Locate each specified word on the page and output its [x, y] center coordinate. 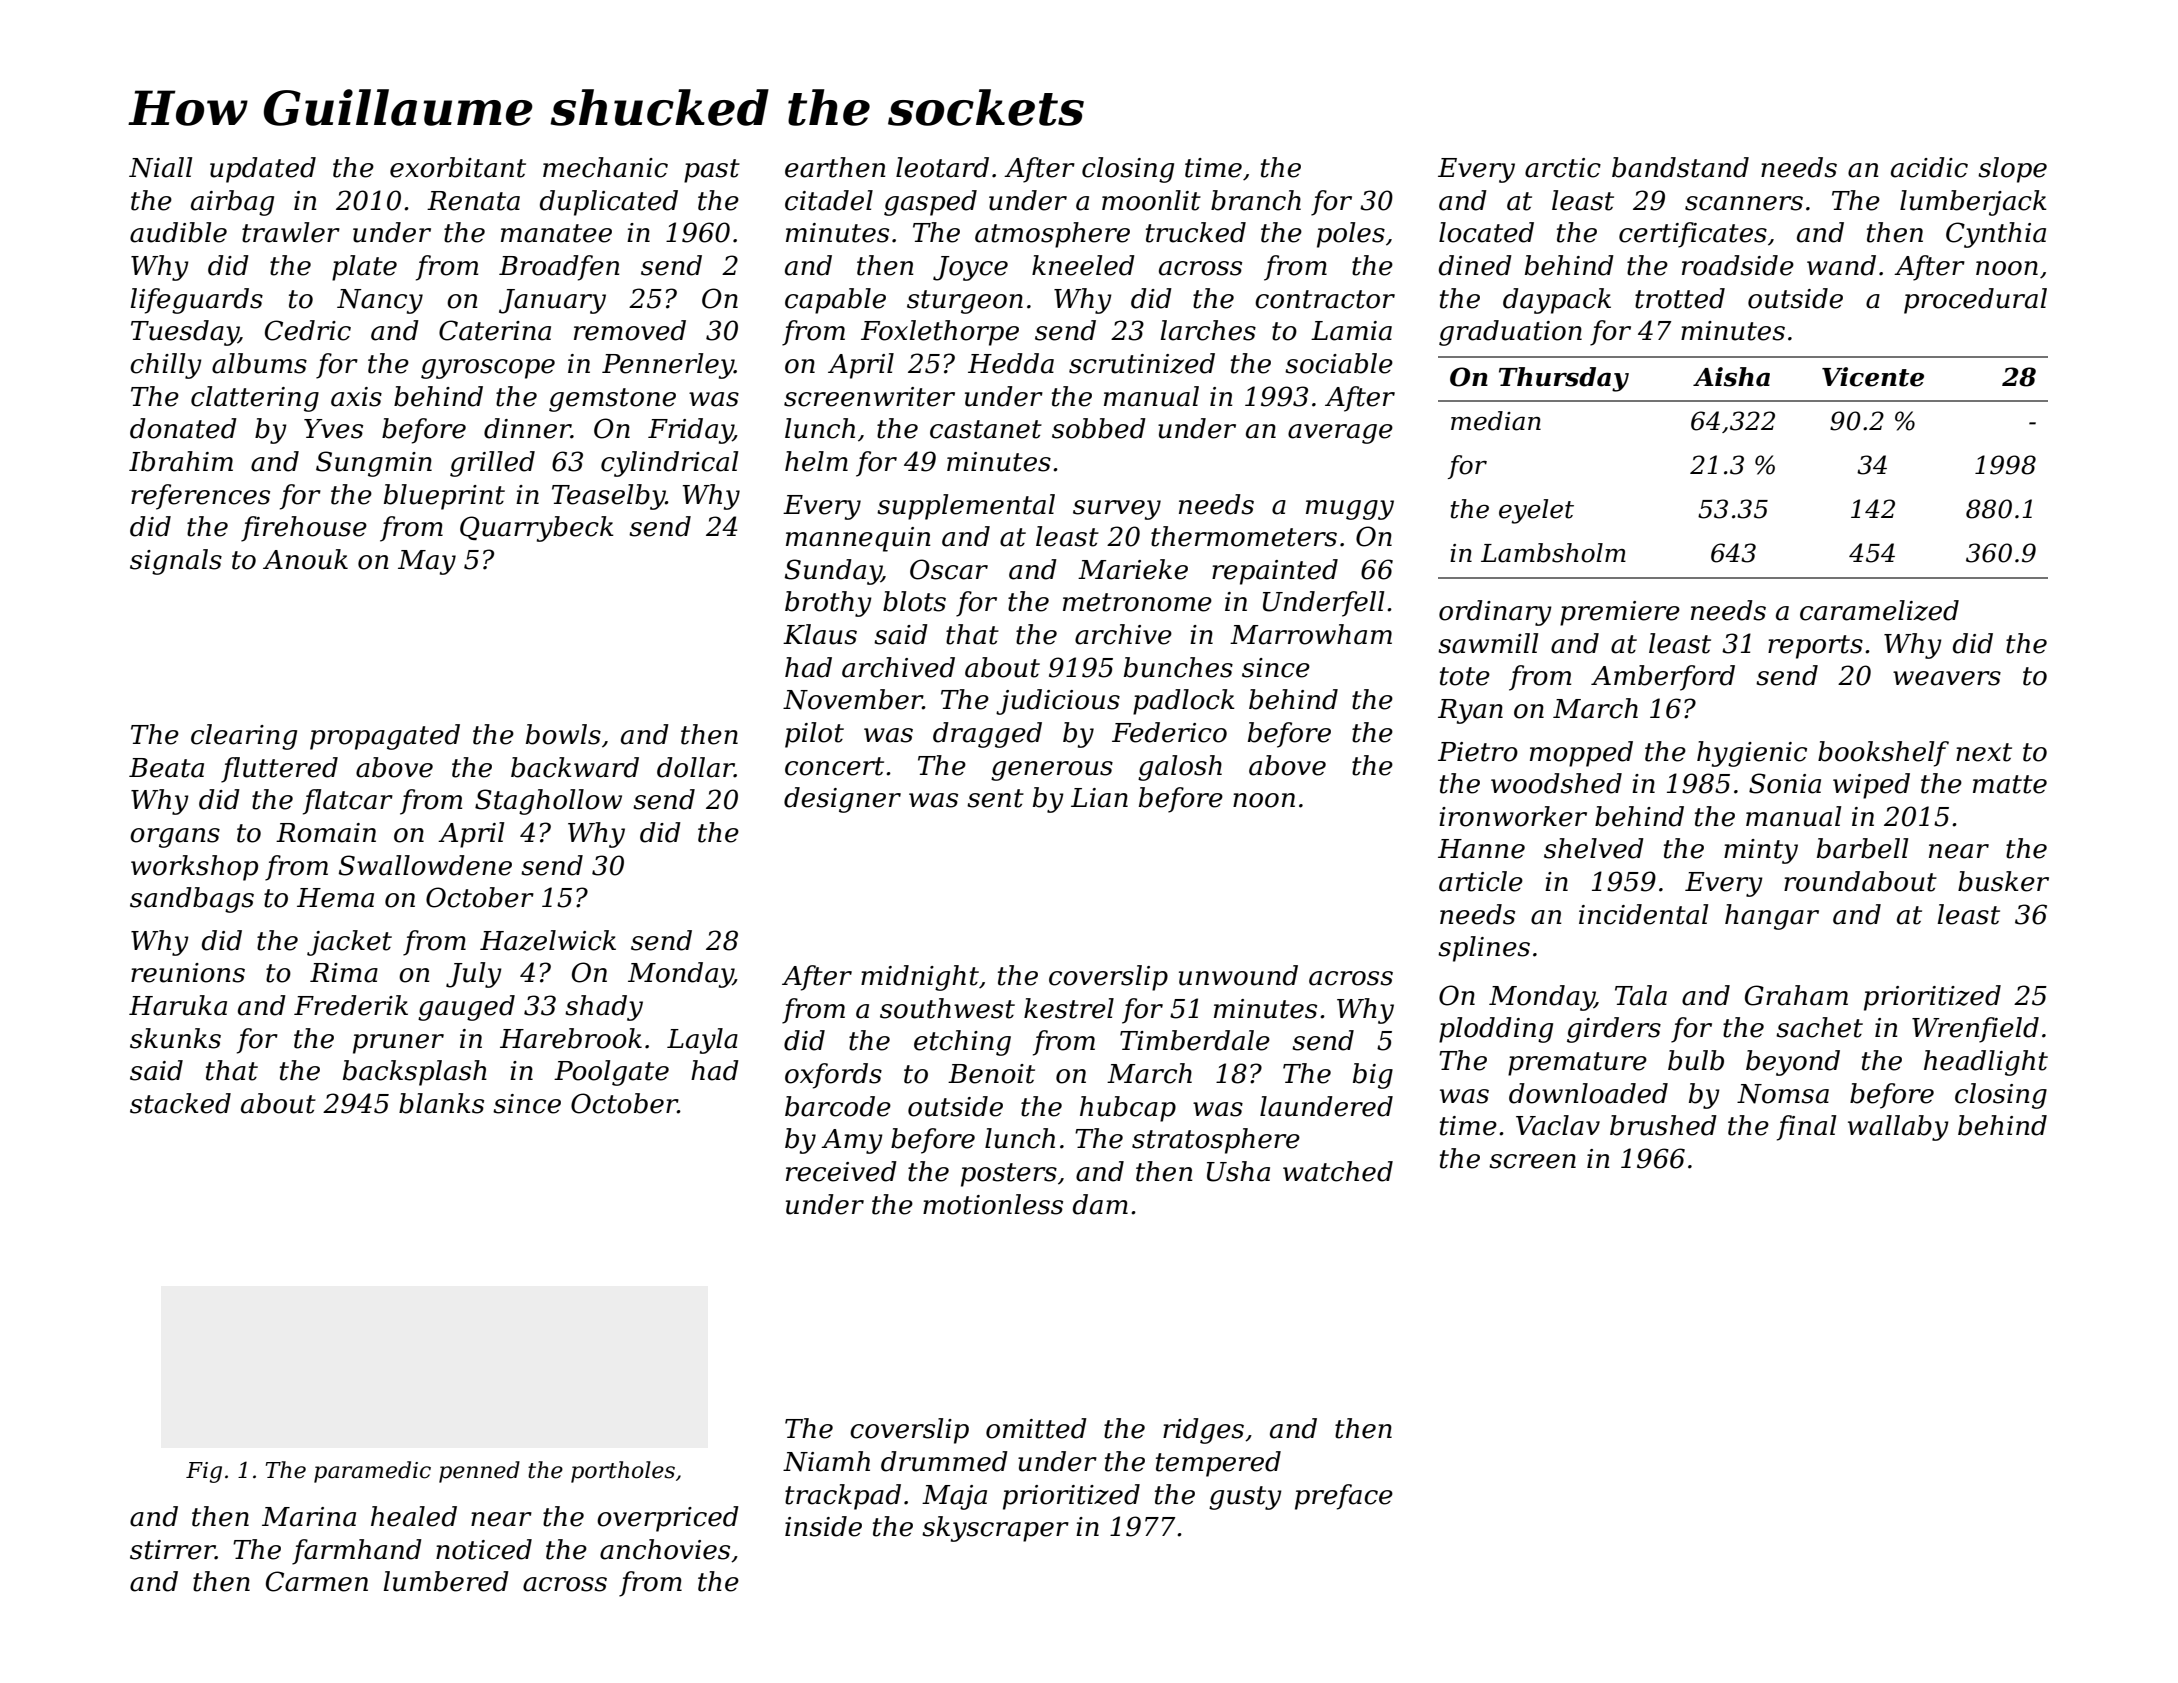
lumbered [446, 1581]
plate [364, 268]
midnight [920, 978]
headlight [1986, 1063]
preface [1344, 1497]
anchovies [665, 1549]
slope [2012, 170]
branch [1256, 200]
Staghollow [548, 802]
